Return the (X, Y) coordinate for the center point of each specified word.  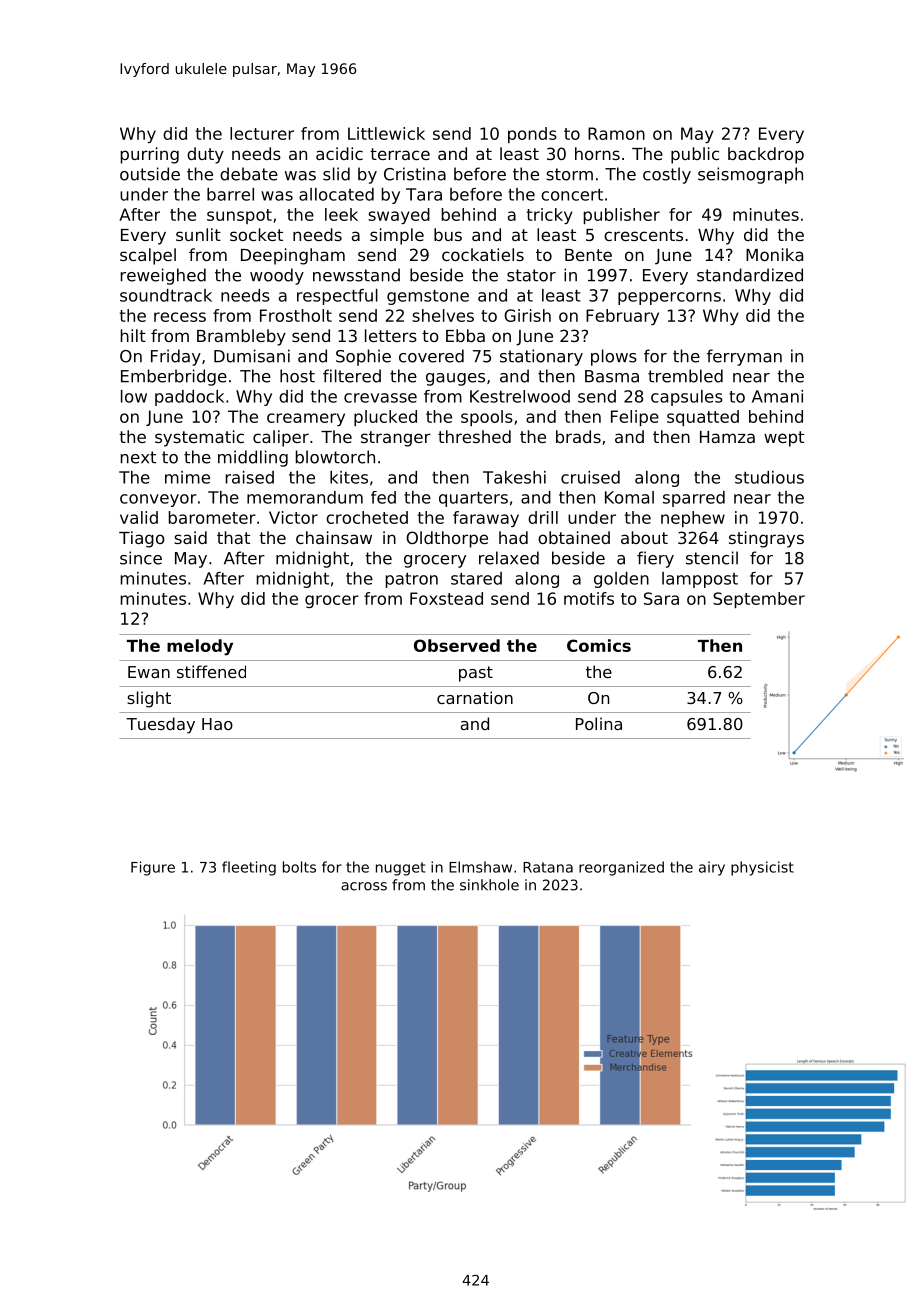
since (141, 558)
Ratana (548, 867)
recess (180, 317)
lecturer (262, 133)
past (476, 674)
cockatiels (483, 254)
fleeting (249, 868)
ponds (532, 135)
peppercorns (669, 298)
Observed (457, 645)
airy (712, 868)
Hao (217, 724)
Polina (599, 723)
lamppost (700, 580)
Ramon (616, 133)
